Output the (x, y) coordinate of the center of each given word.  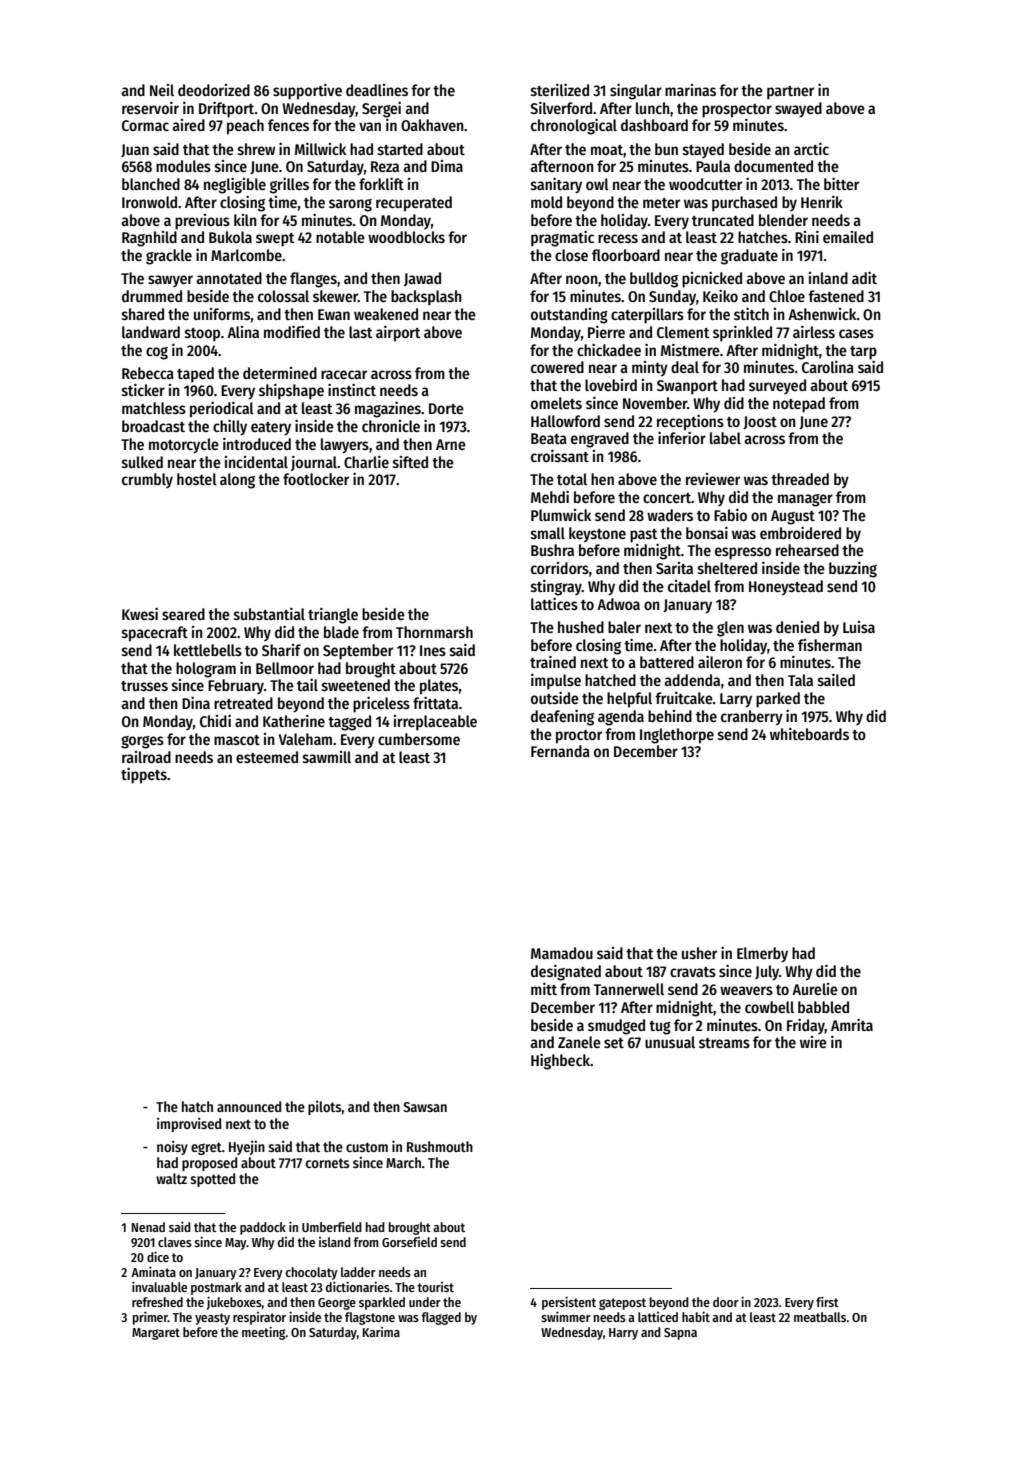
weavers (746, 990)
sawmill (327, 757)
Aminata (153, 1271)
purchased (744, 204)
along (237, 481)
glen (730, 629)
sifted (410, 462)
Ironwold (149, 202)
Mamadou (562, 953)
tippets (144, 776)
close (571, 255)
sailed (836, 680)
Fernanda (560, 751)
